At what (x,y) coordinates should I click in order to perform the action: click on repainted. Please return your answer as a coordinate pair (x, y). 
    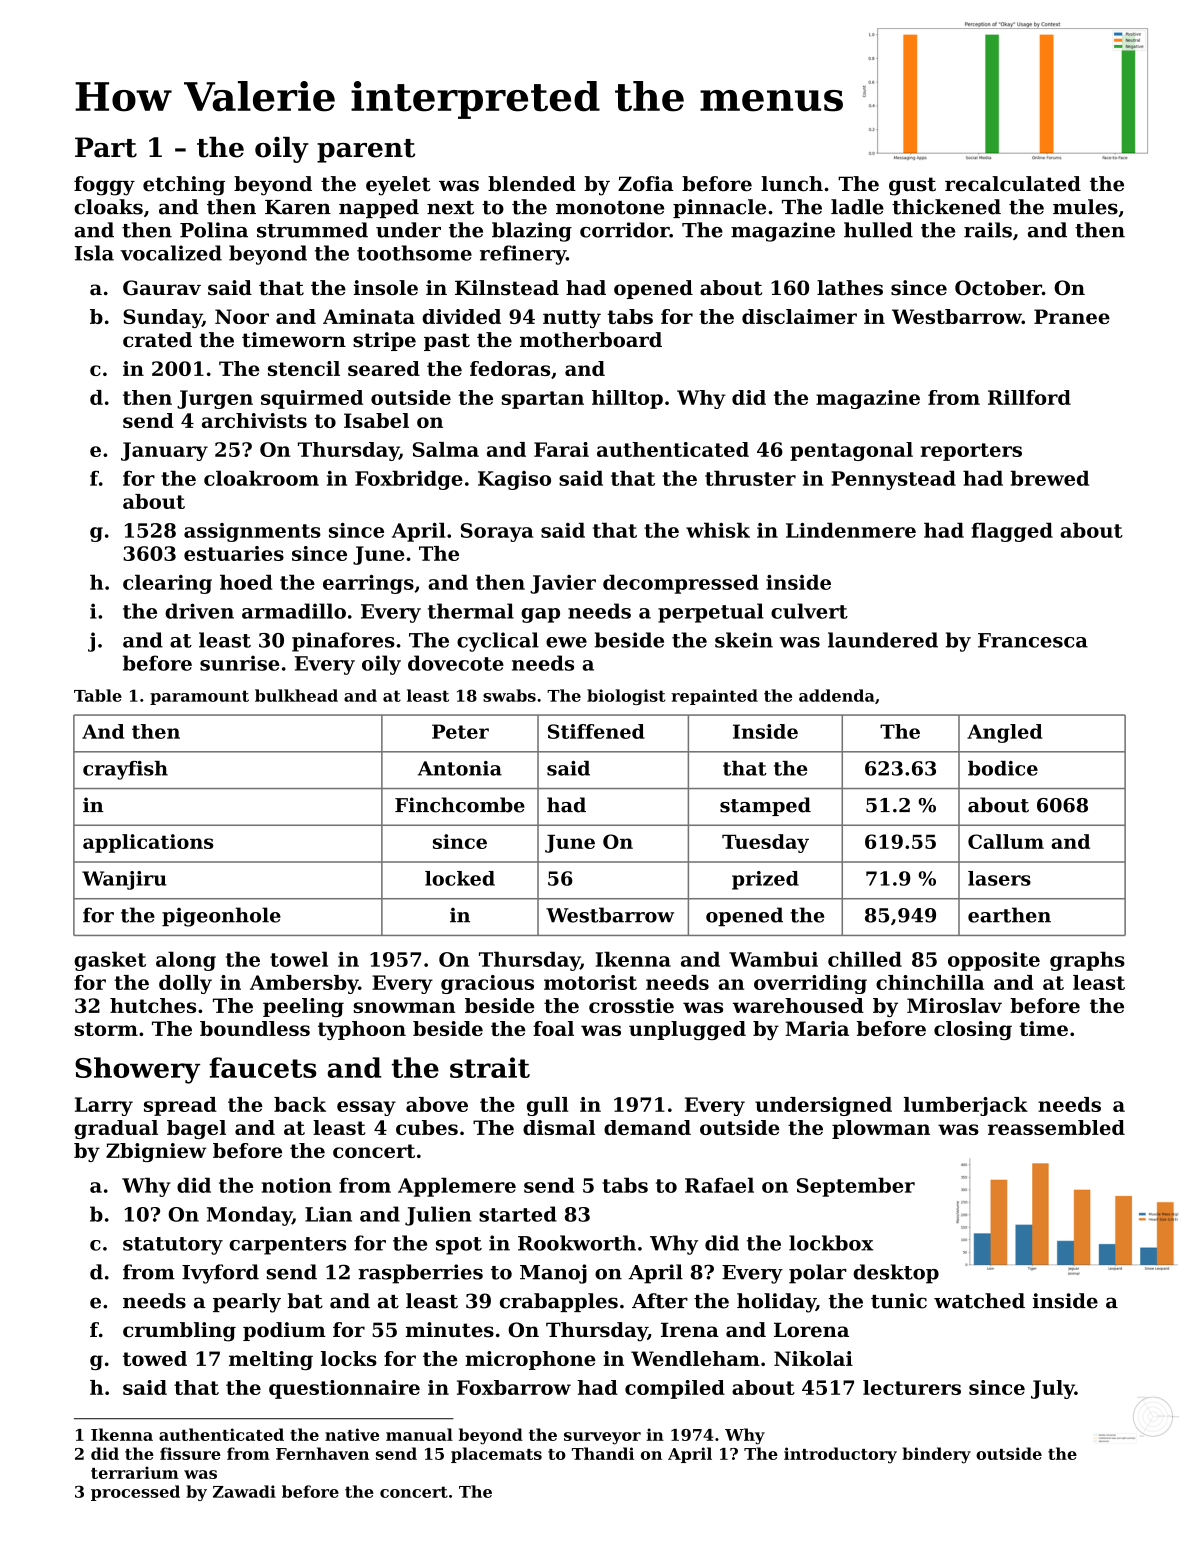
    Looking at the image, I should click on (714, 697).
